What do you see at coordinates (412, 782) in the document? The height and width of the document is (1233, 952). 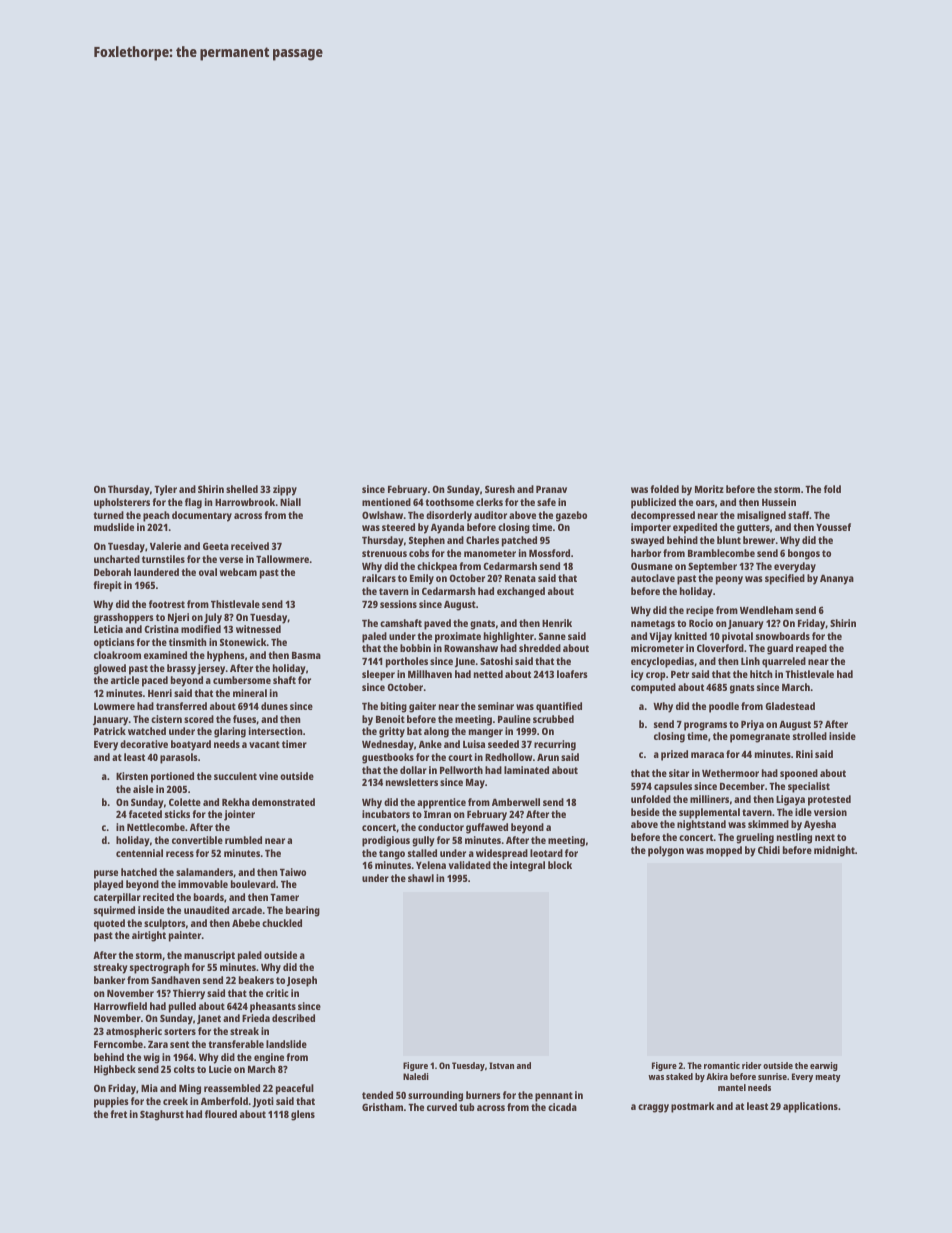 I see `newsletters` at bounding box center [412, 782].
